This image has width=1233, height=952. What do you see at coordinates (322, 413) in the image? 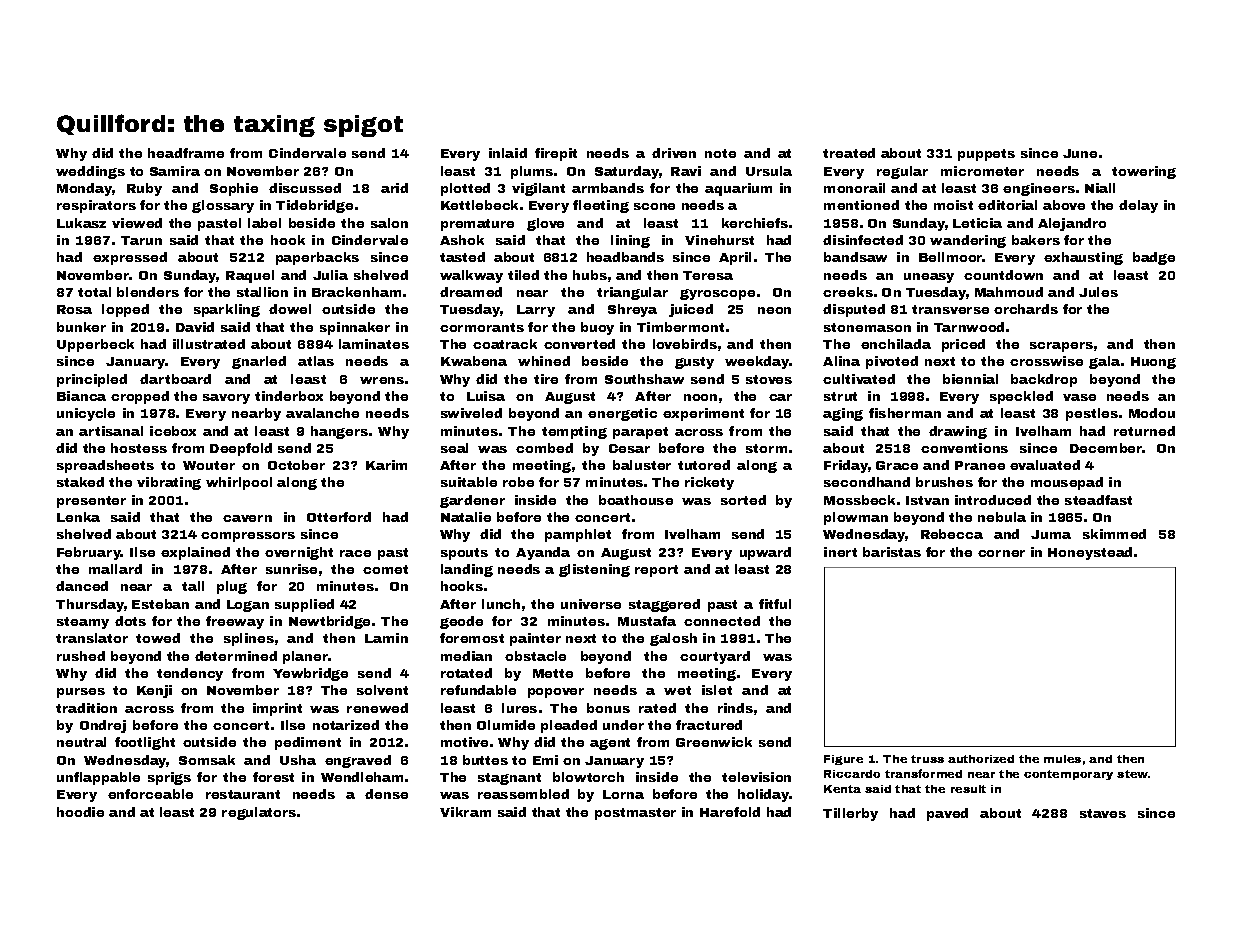
I see `avalanche` at bounding box center [322, 413].
